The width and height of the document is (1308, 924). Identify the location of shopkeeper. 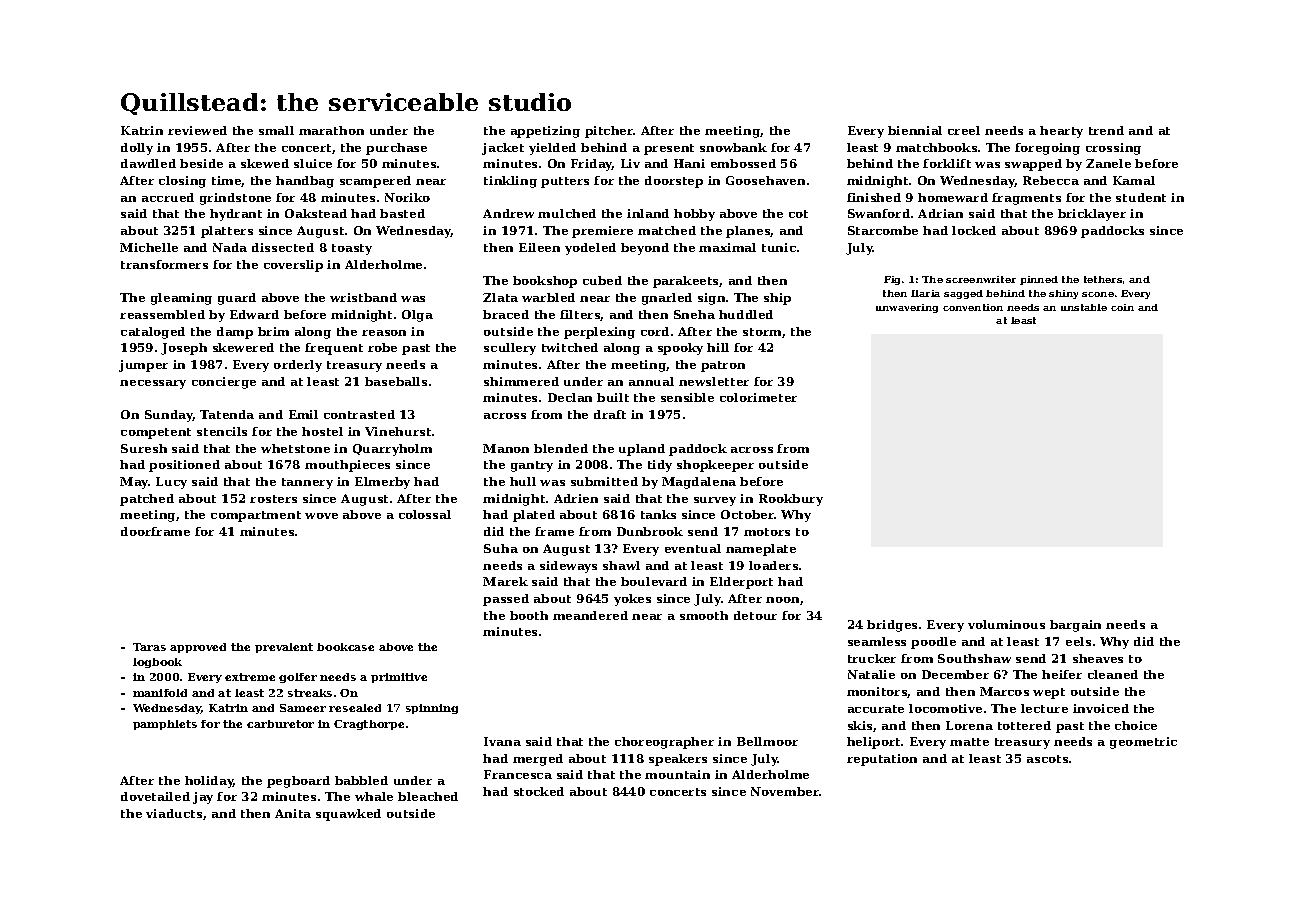
(715, 466).
